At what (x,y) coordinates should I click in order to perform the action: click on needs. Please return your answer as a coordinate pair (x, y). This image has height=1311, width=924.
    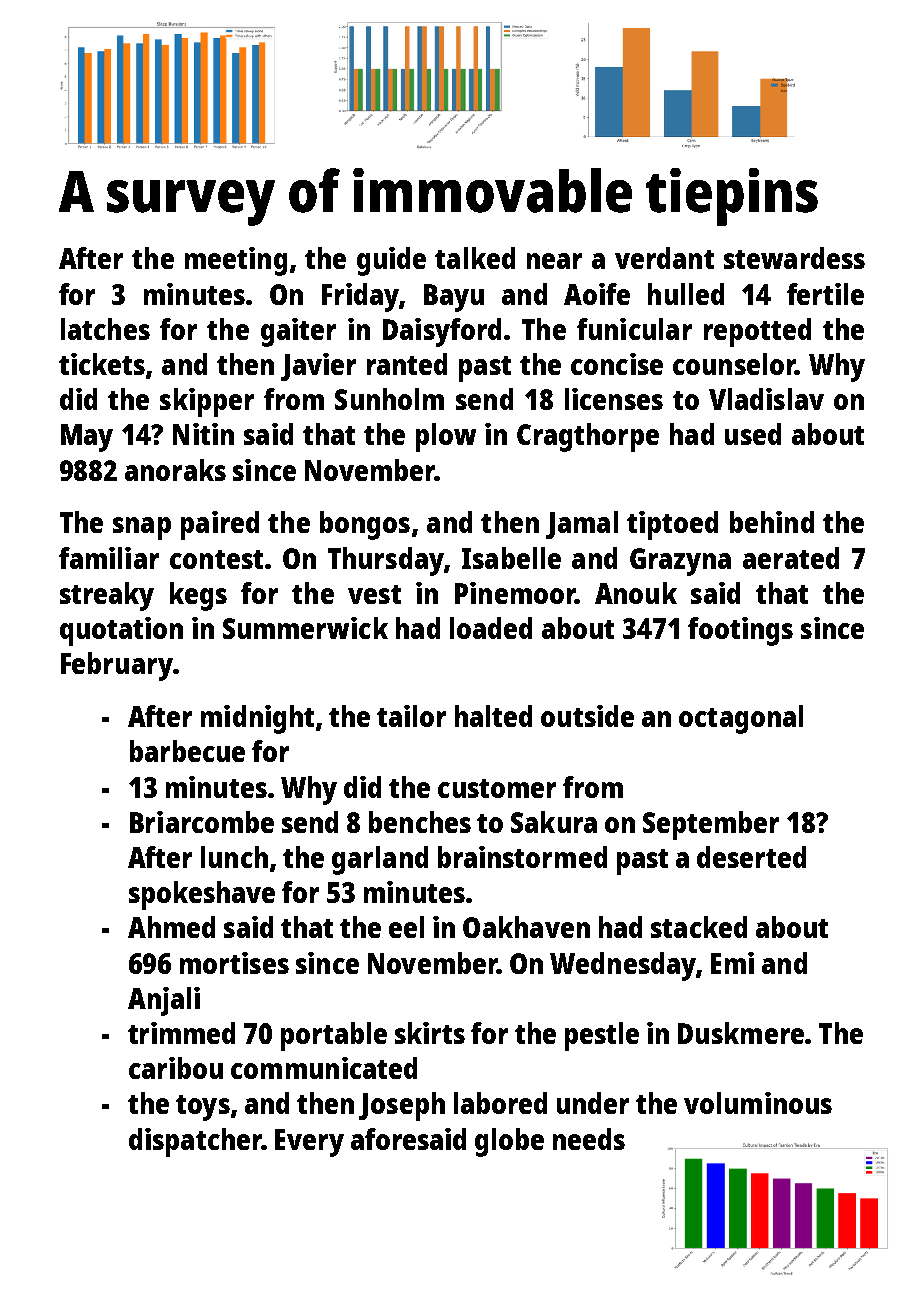
    Looking at the image, I should click on (589, 1139).
